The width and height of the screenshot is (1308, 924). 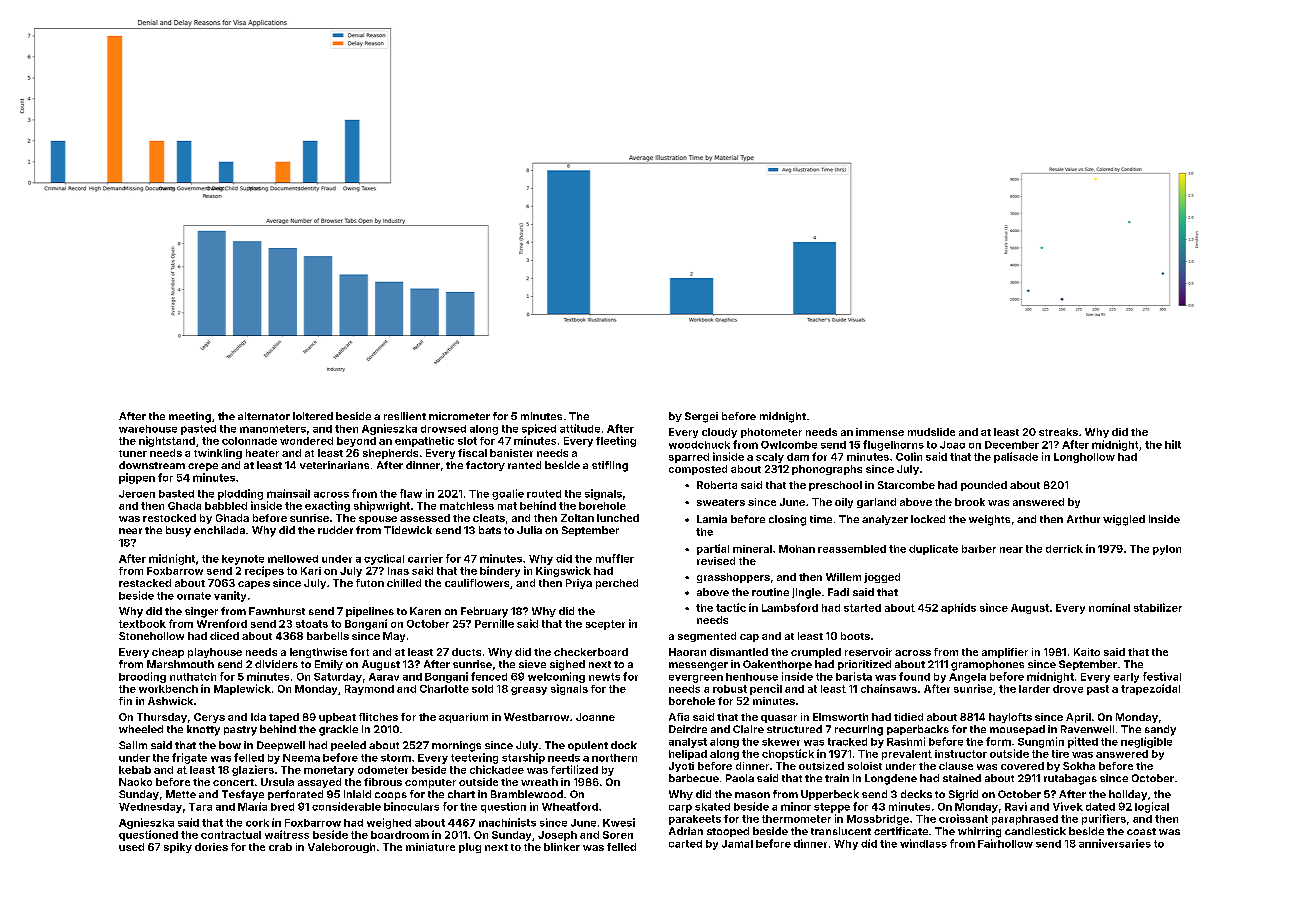 I want to click on Stonehollow, so click(x=151, y=636).
